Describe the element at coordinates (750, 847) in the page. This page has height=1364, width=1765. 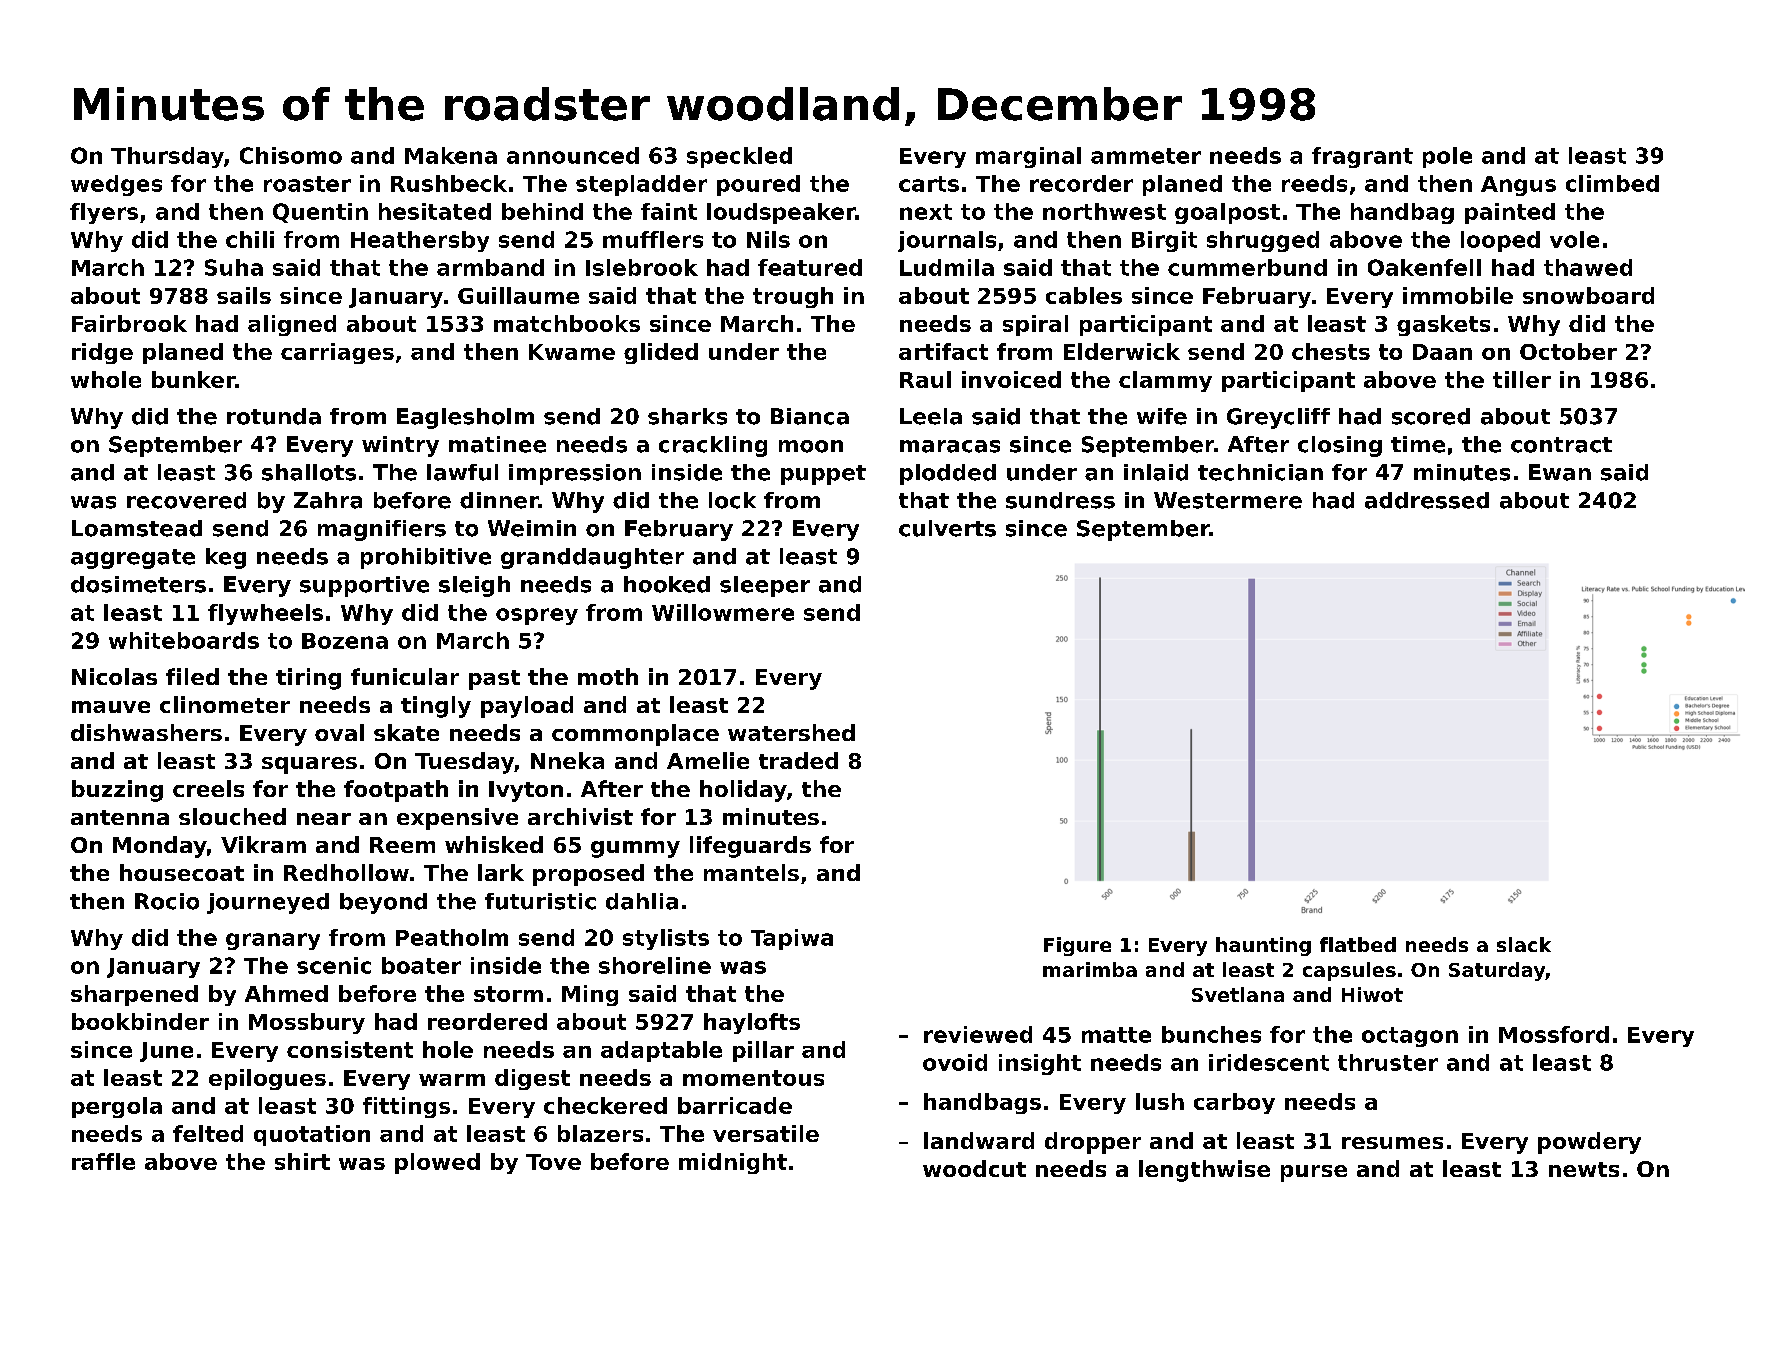
I see `lifeguards` at that location.
